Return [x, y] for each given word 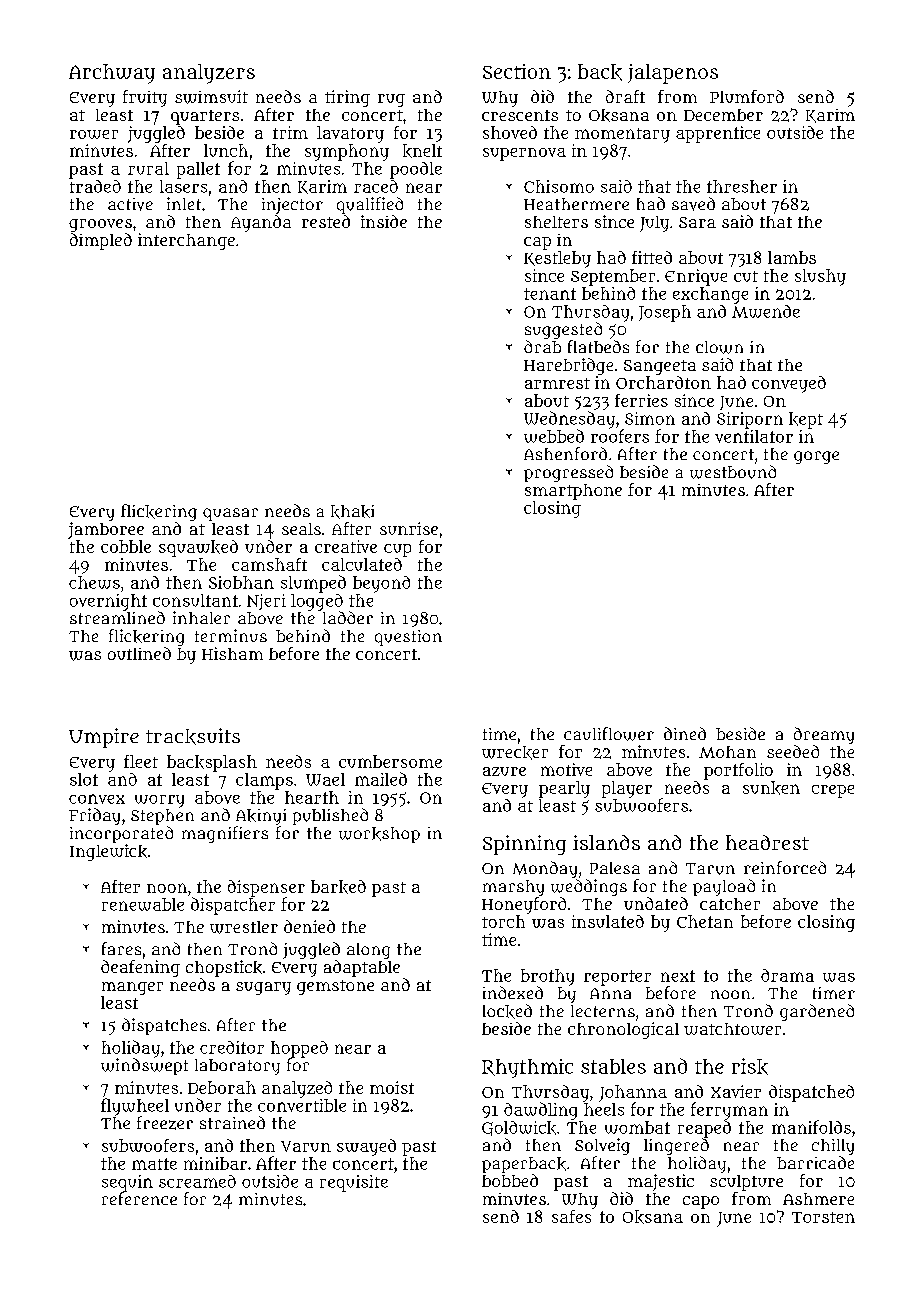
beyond [381, 584]
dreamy [824, 735]
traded [95, 186]
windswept [144, 1066]
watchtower [732, 1029]
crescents [520, 115]
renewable [143, 904]
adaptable [362, 968]
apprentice [718, 134]
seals [301, 529]
